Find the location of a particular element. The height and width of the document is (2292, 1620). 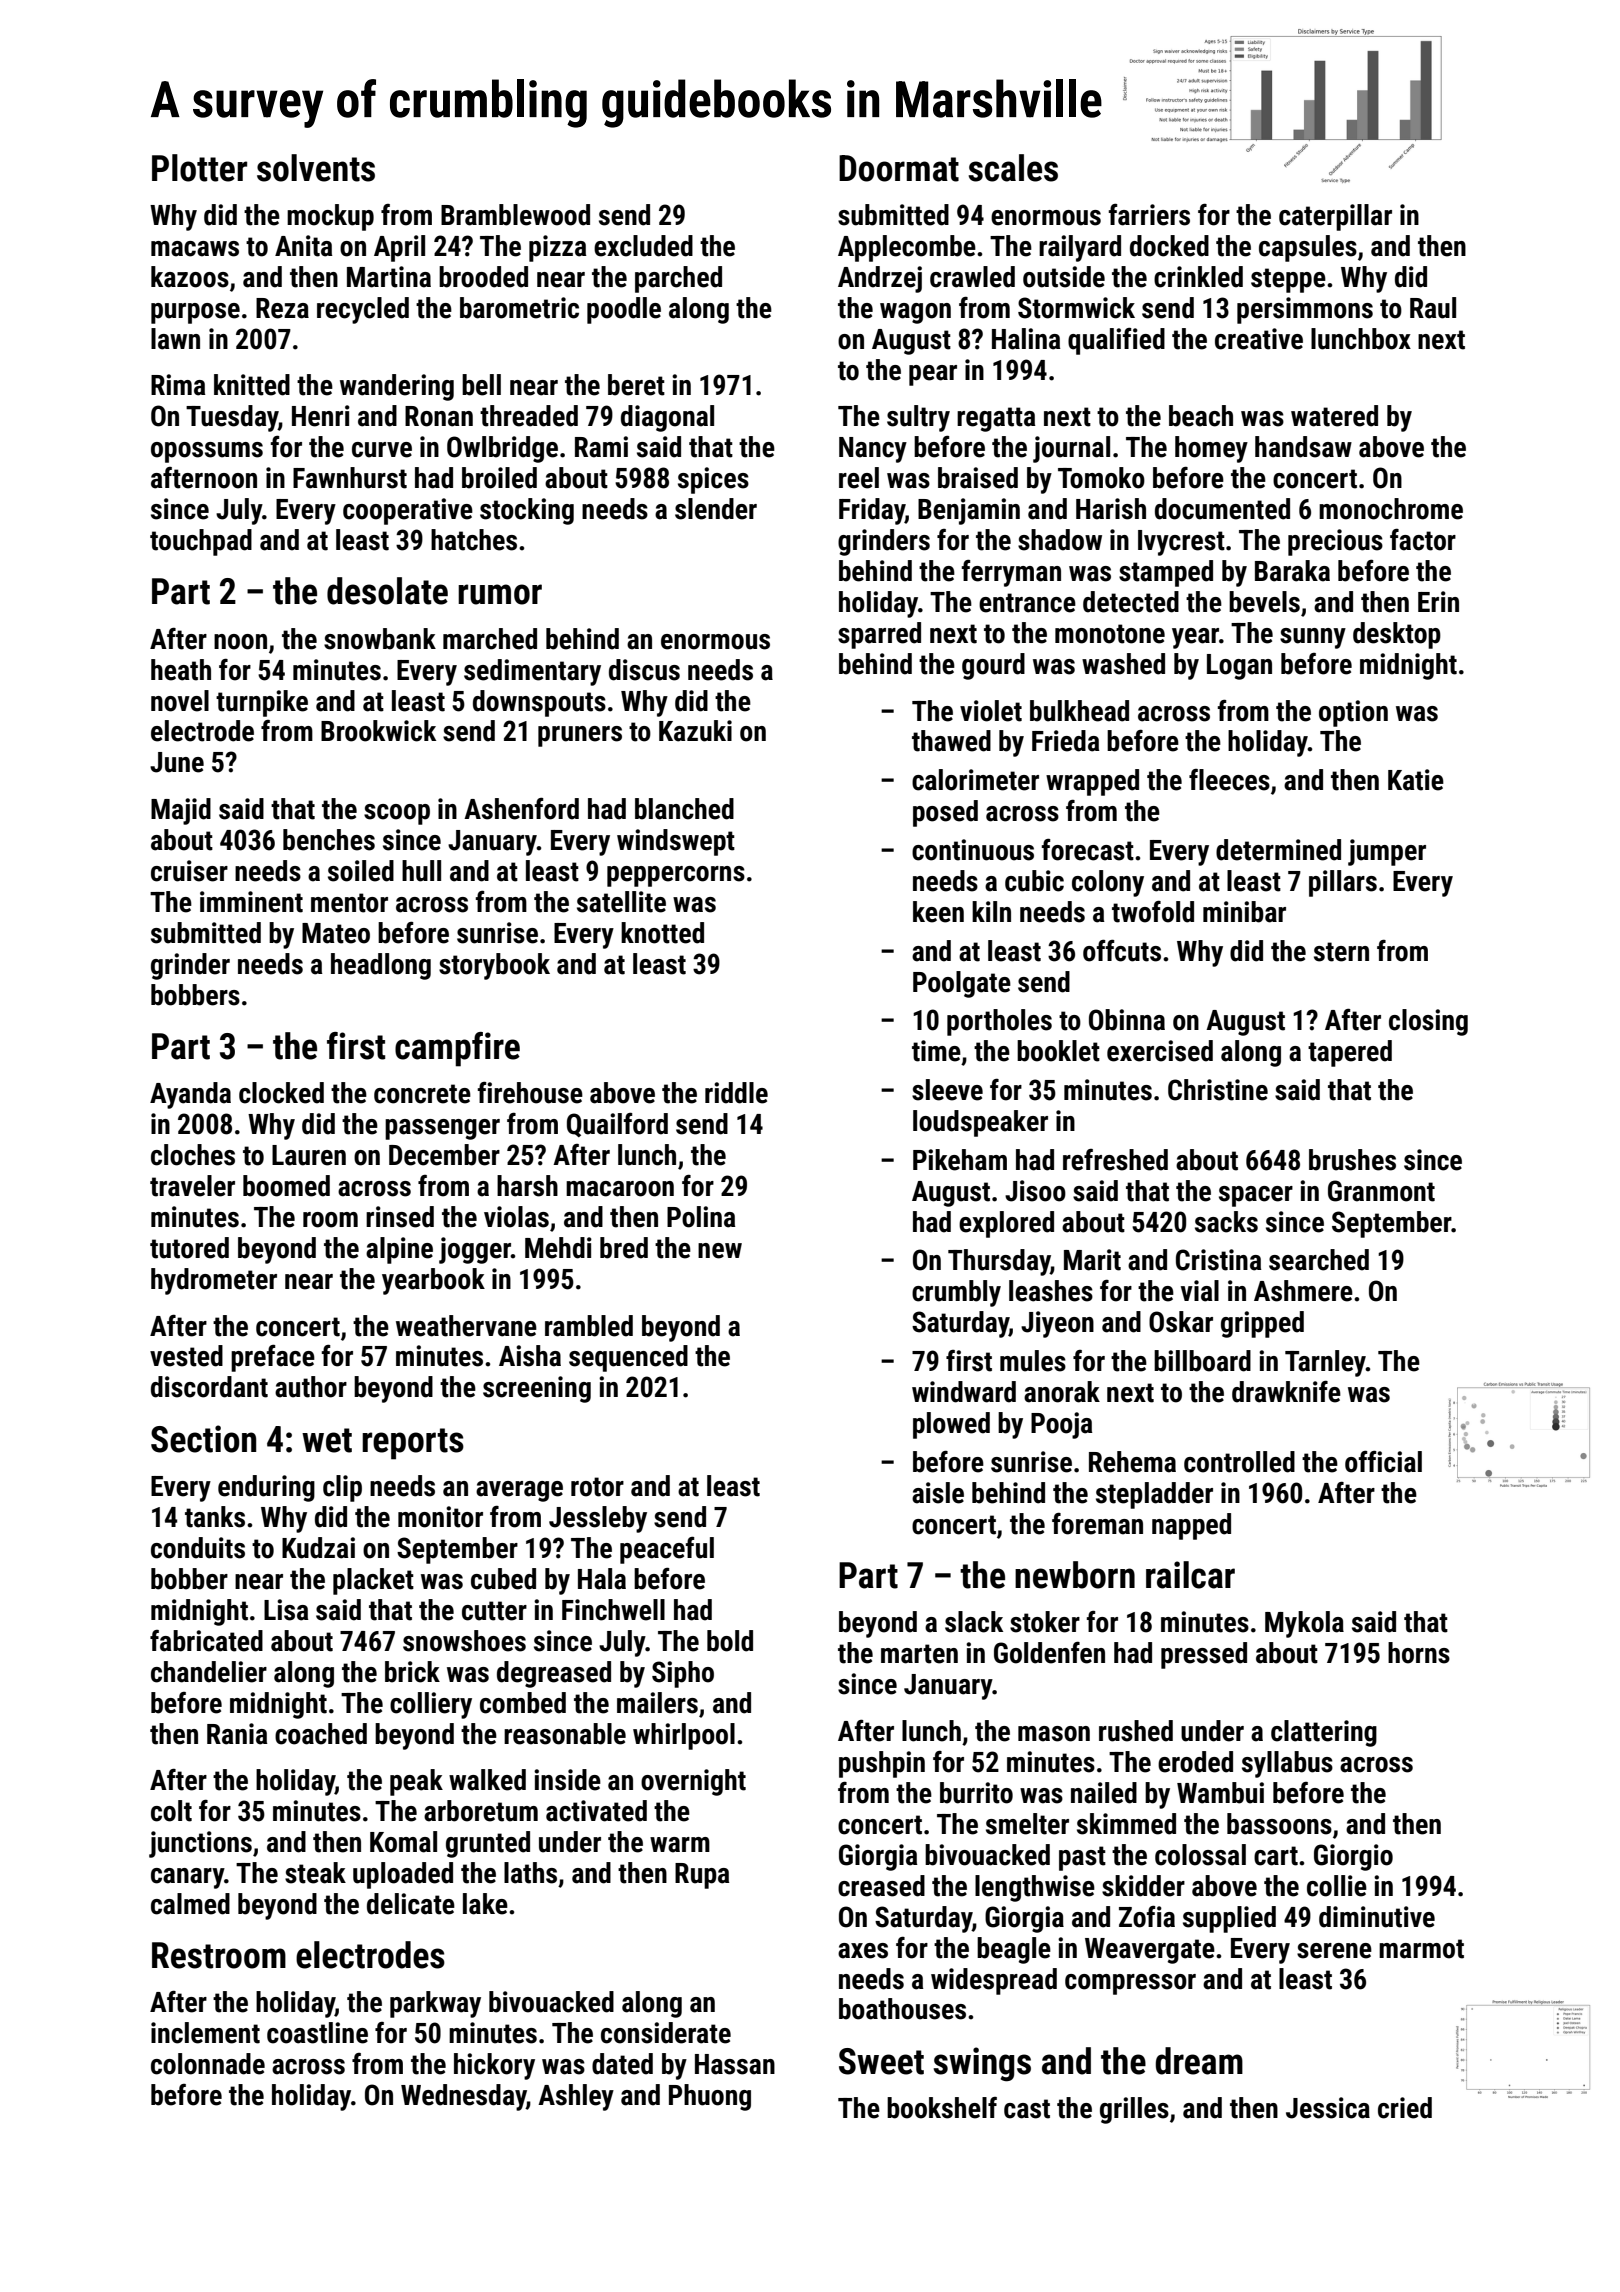

hickory is located at coordinates (494, 2066).
